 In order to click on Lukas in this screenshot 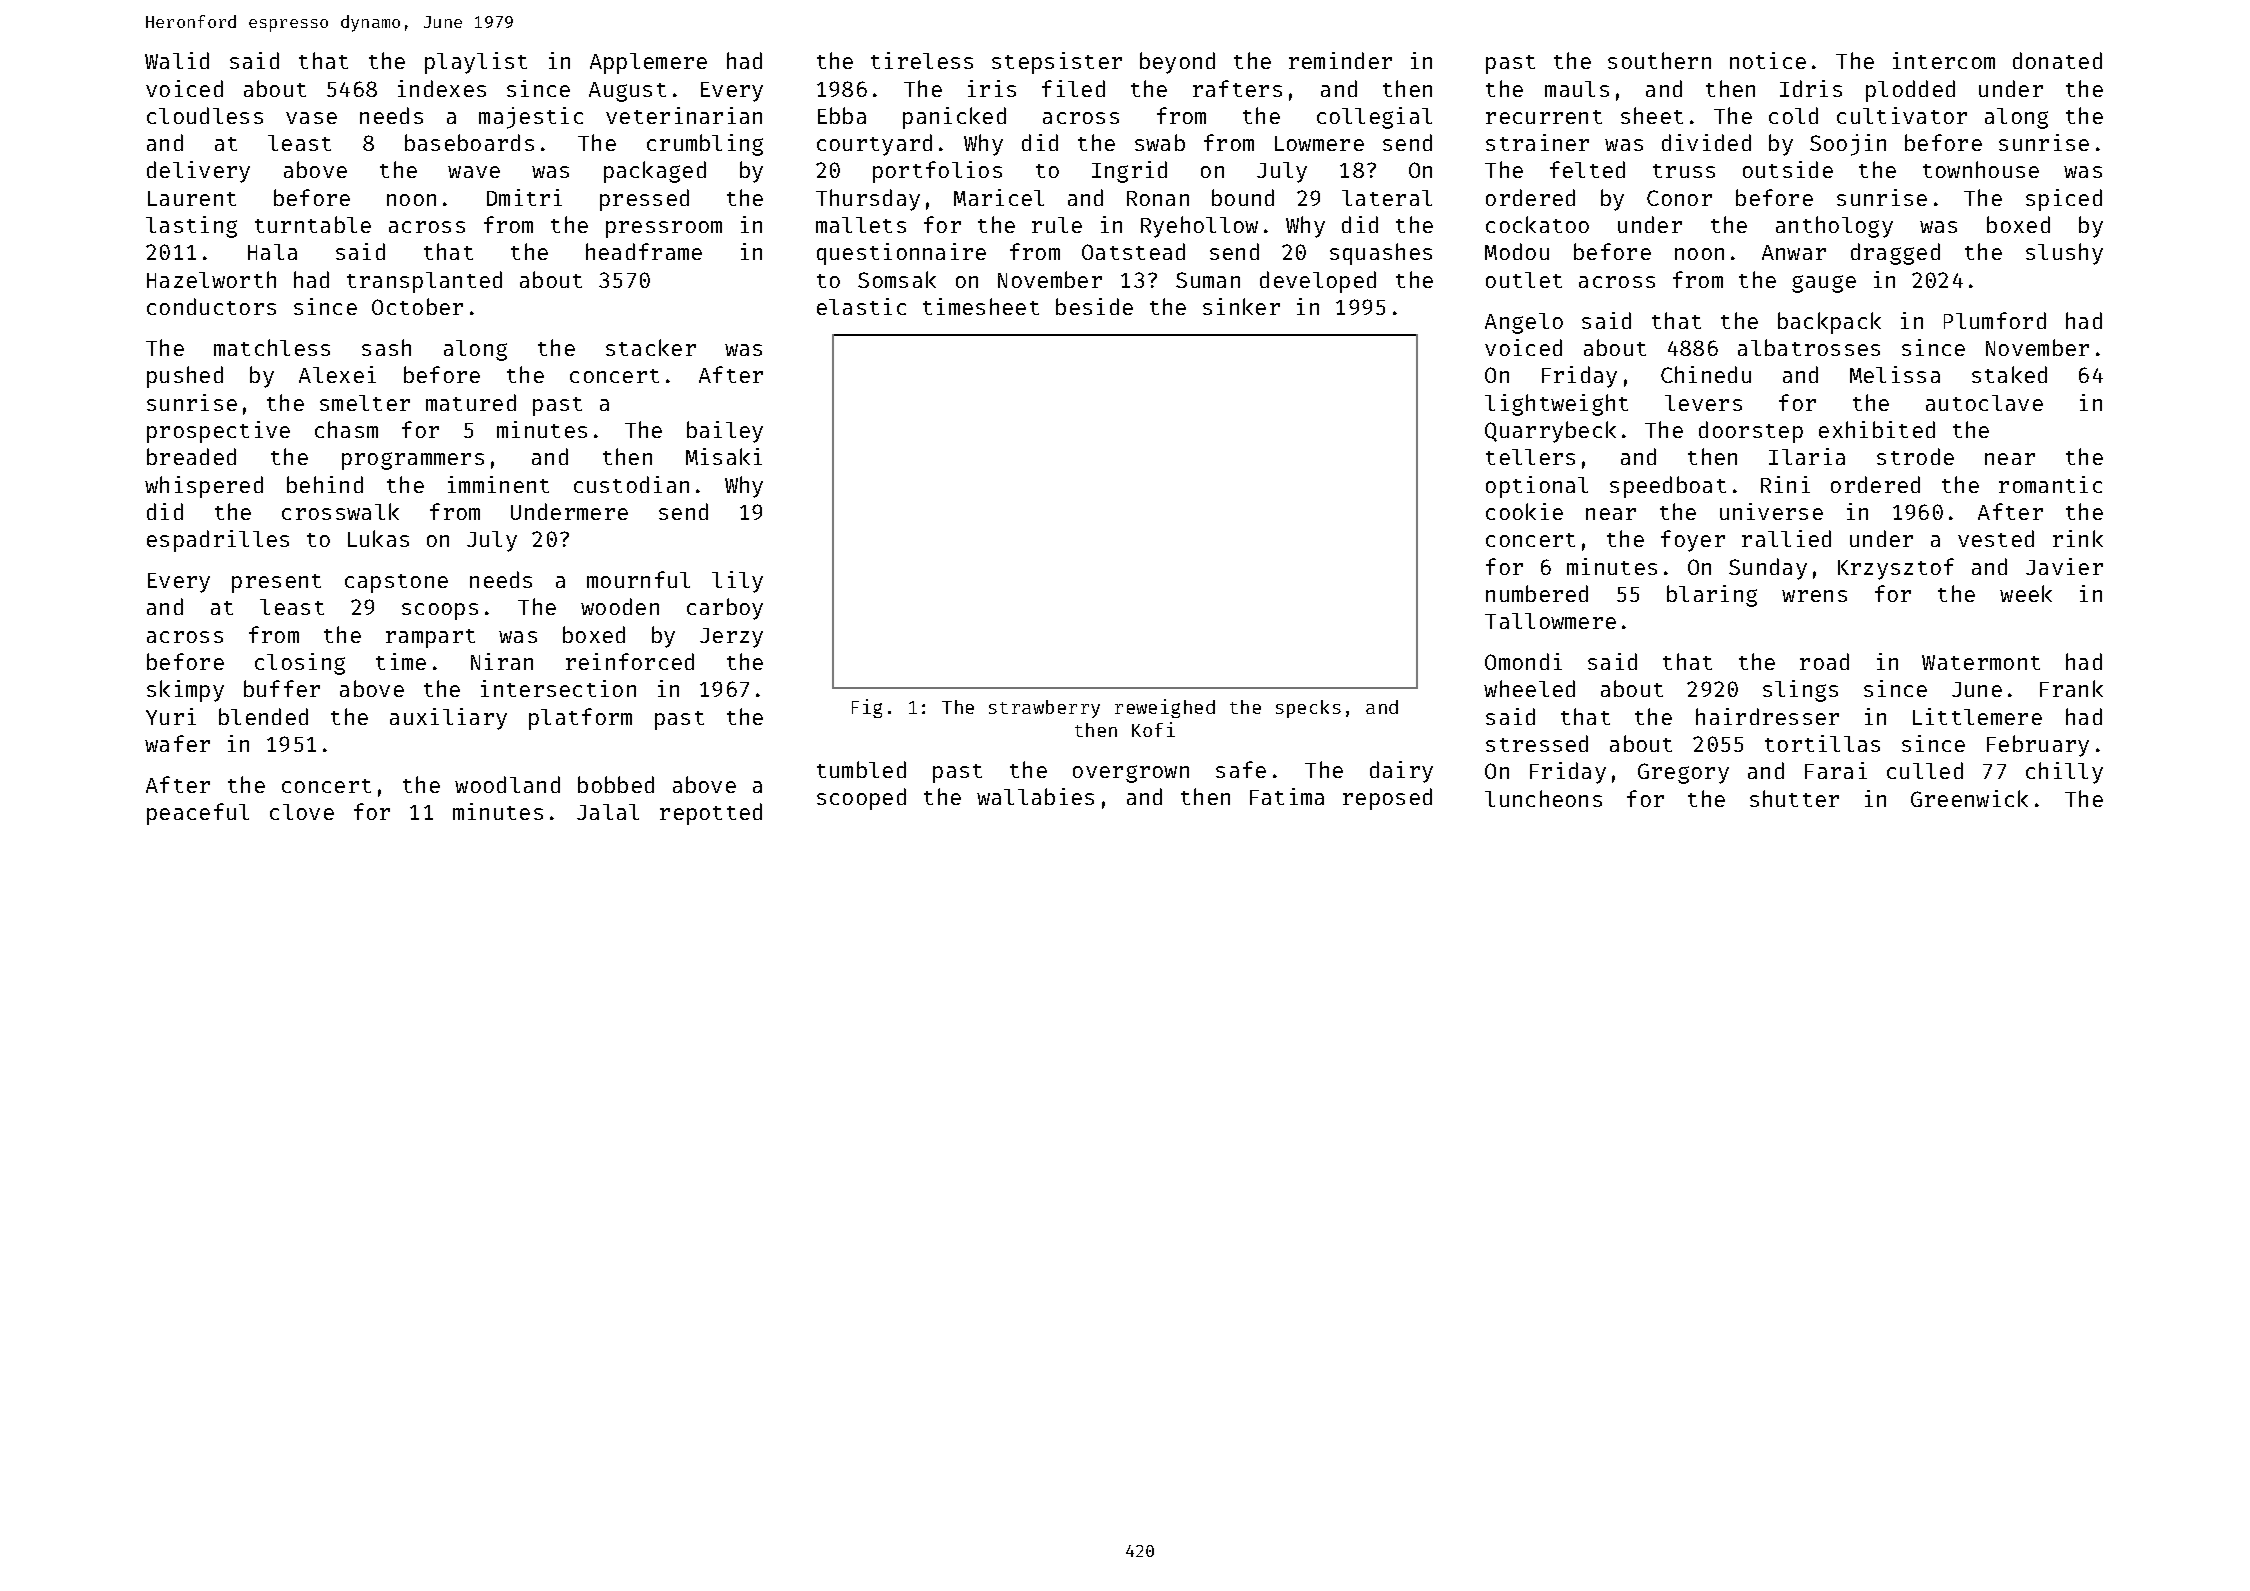, I will do `click(378, 538)`.
